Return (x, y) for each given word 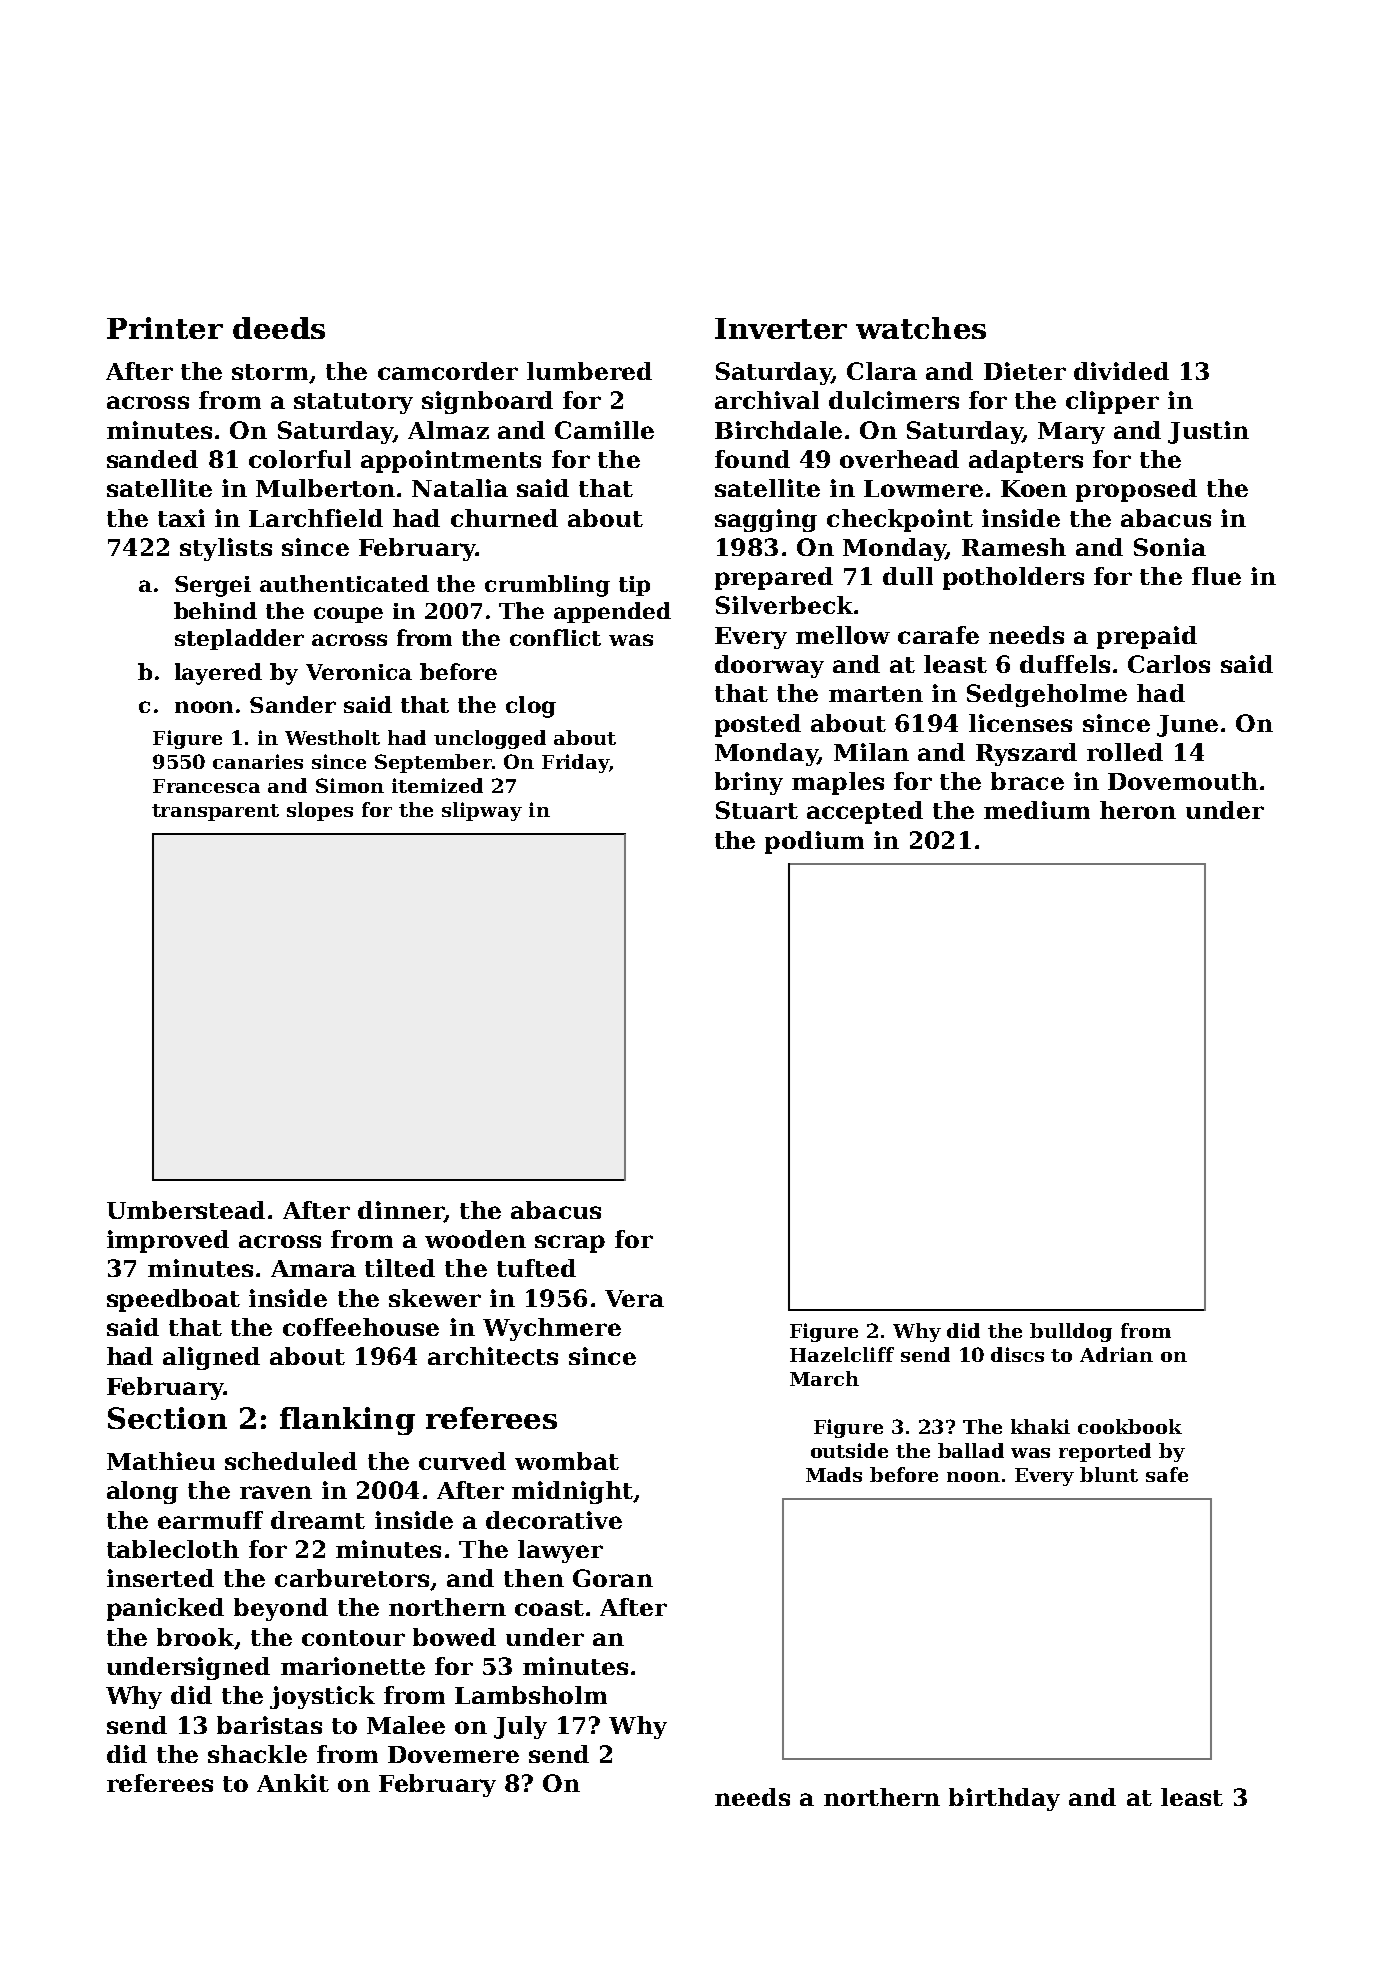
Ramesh (1014, 547)
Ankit (293, 1783)
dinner (401, 1211)
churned (504, 518)
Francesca (206, 786)
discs (1017, 1354)
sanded (152, 459)
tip (634, 586)
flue (1216, 576)
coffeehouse (361, 1327)
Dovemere (453, 1754)
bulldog (1071, 1332)
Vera (634, 1298)
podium (814, 842)
